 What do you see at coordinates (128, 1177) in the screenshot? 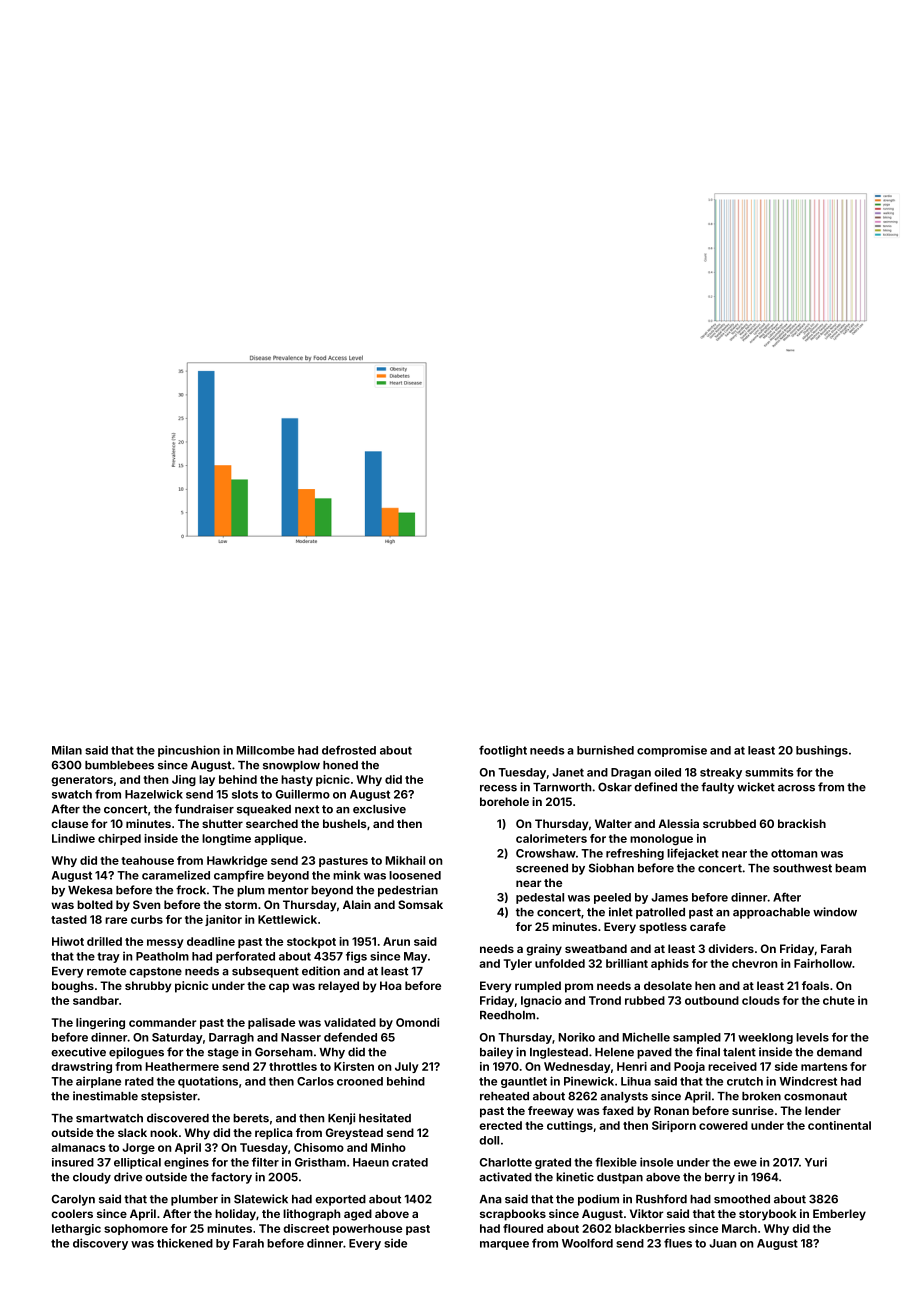
I see `drive` at bounding box center [128, 1177].
